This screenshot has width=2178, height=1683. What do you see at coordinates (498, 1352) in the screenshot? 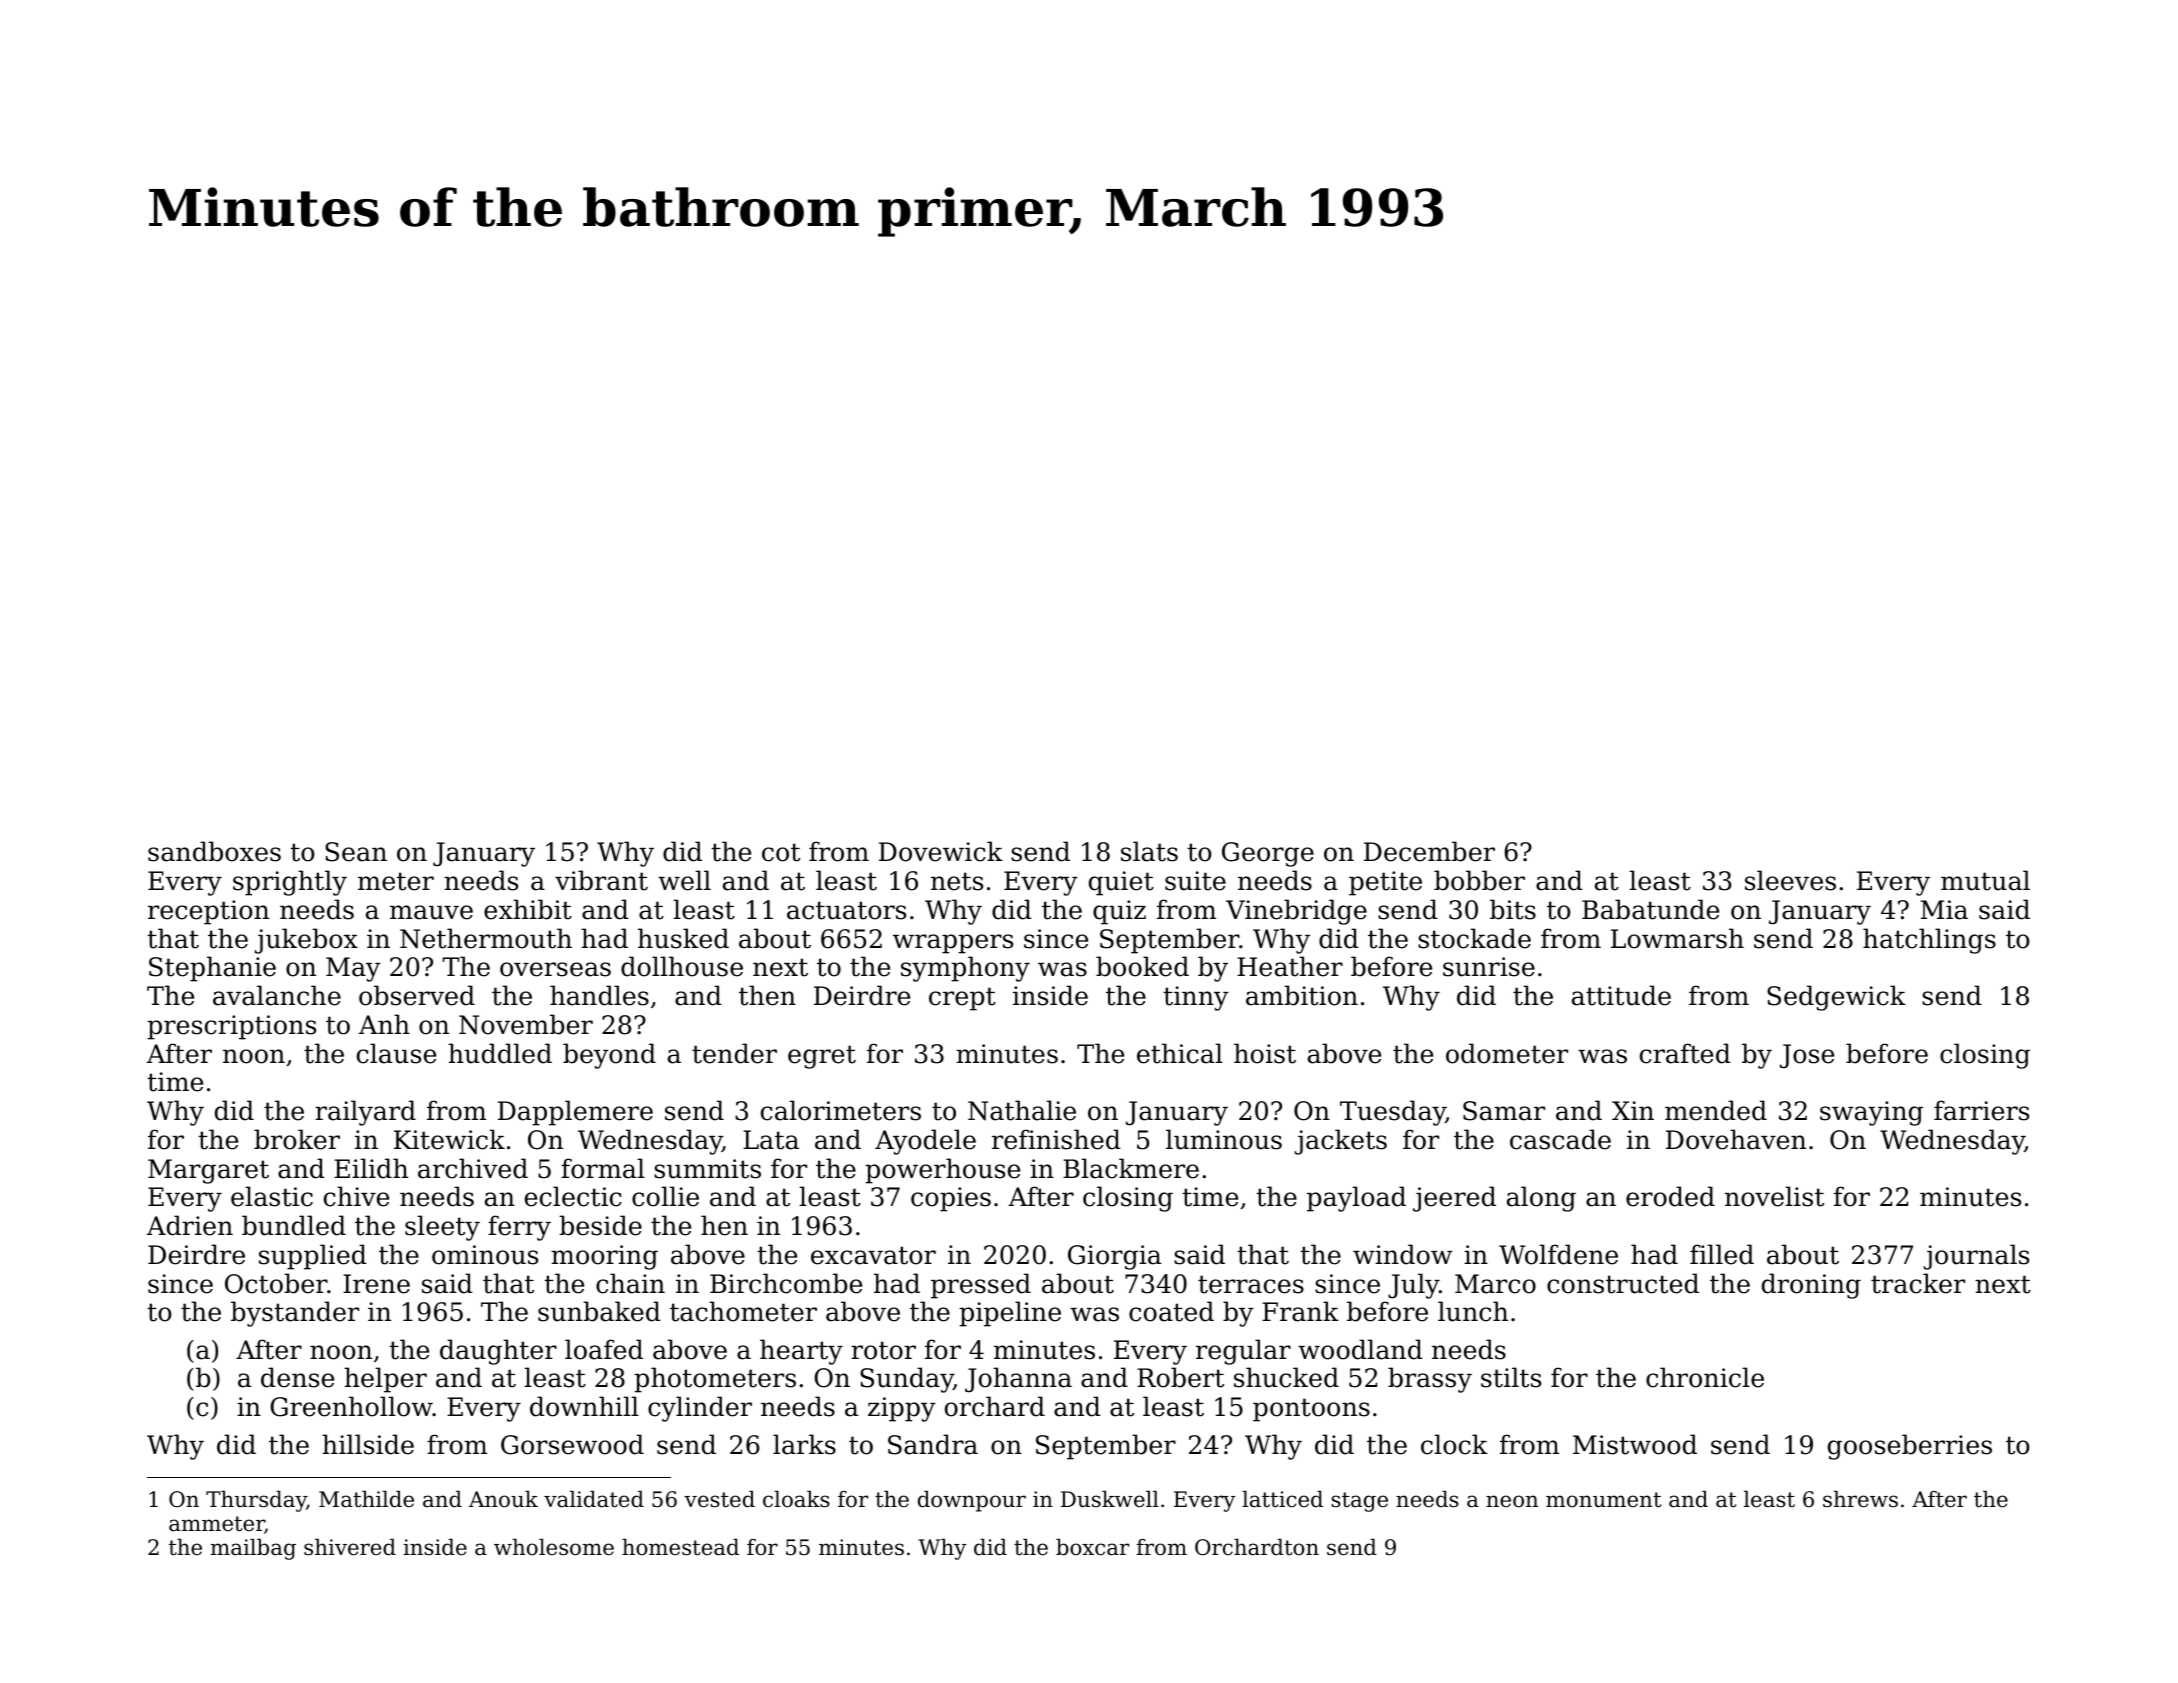
I see `daughter` at bounding box center [498, 1352].
